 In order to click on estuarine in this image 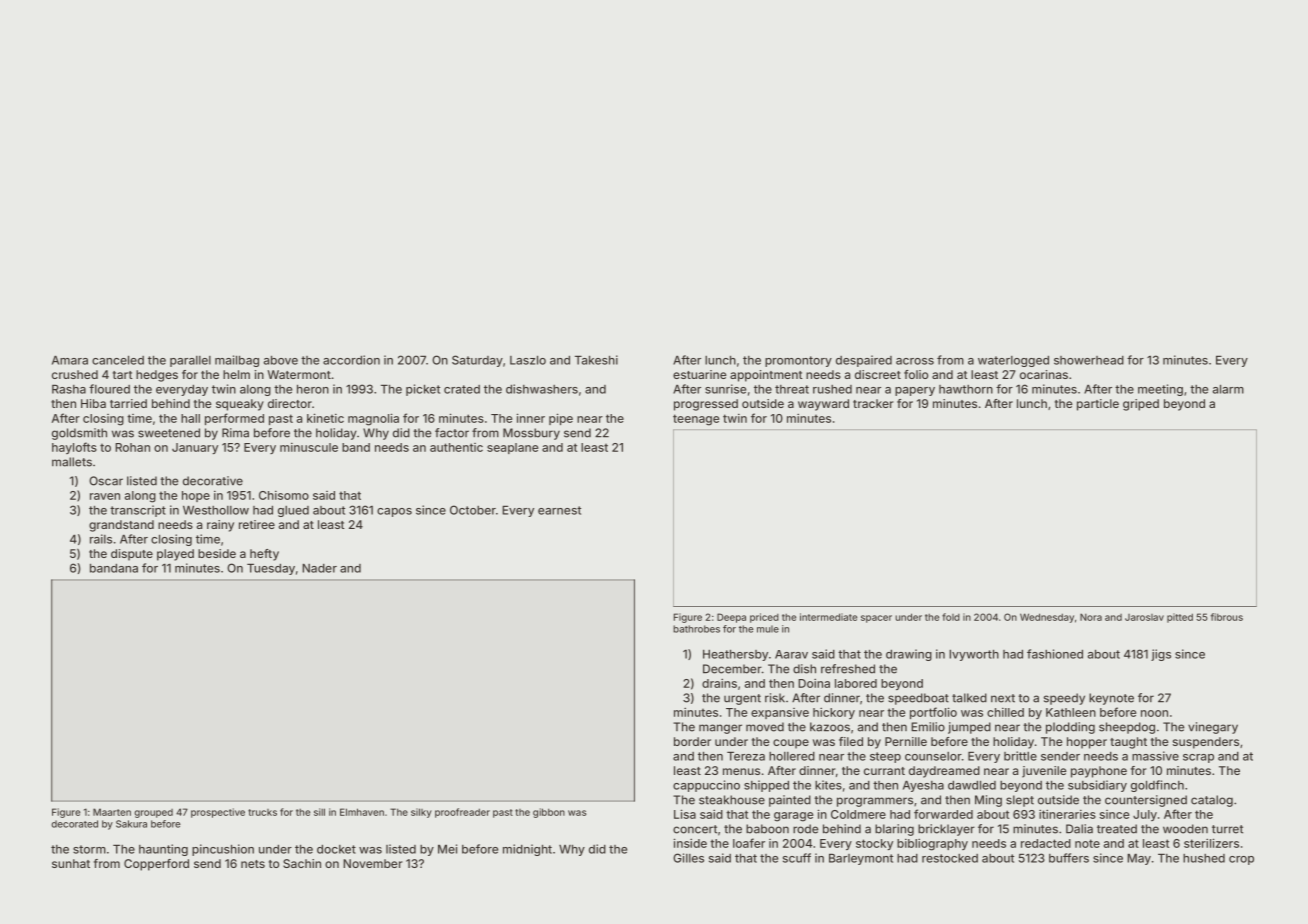, I will do `click(700, 374)`.
